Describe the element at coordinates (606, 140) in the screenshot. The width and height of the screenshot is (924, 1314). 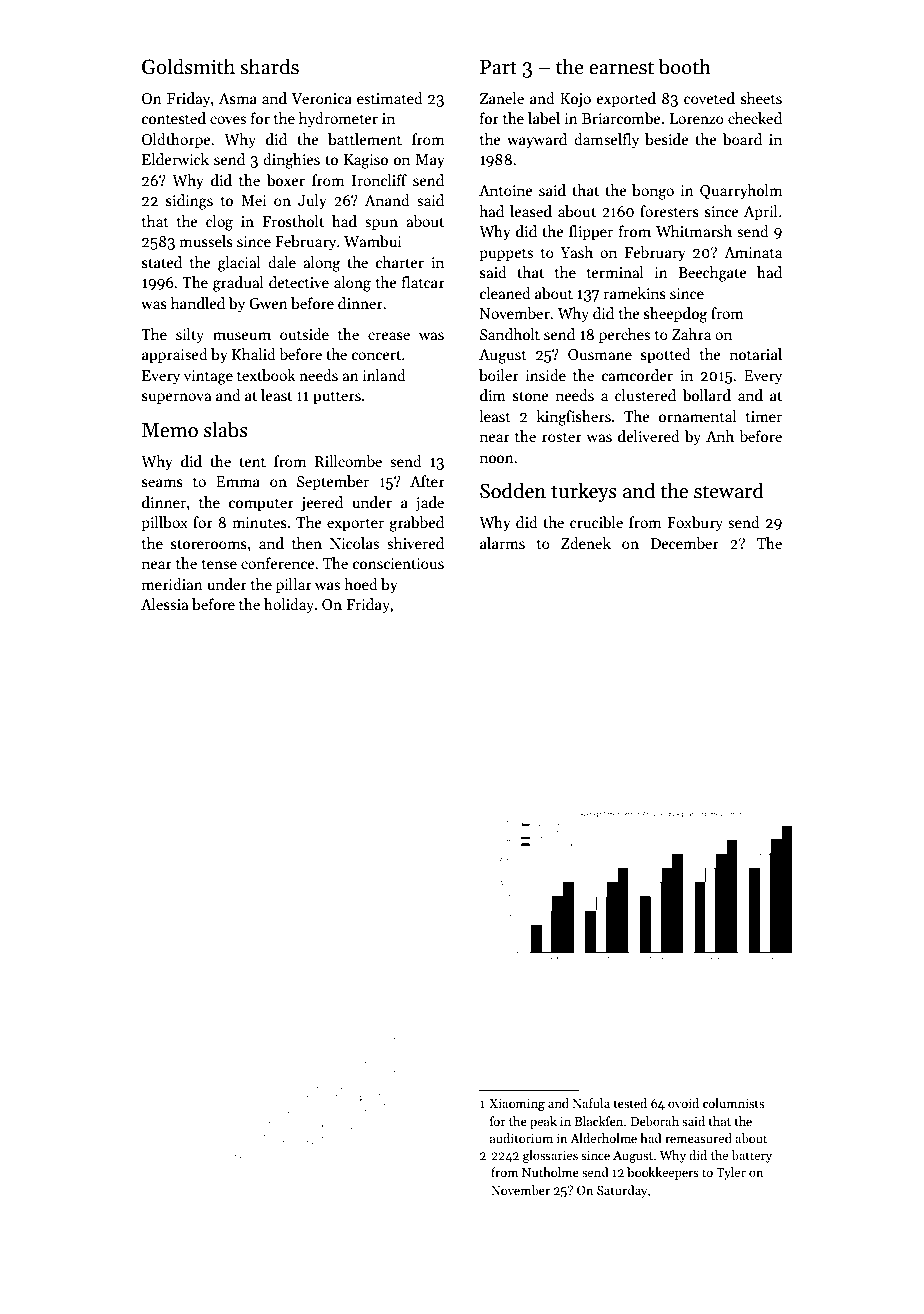
I see `damselfly` at that location.
